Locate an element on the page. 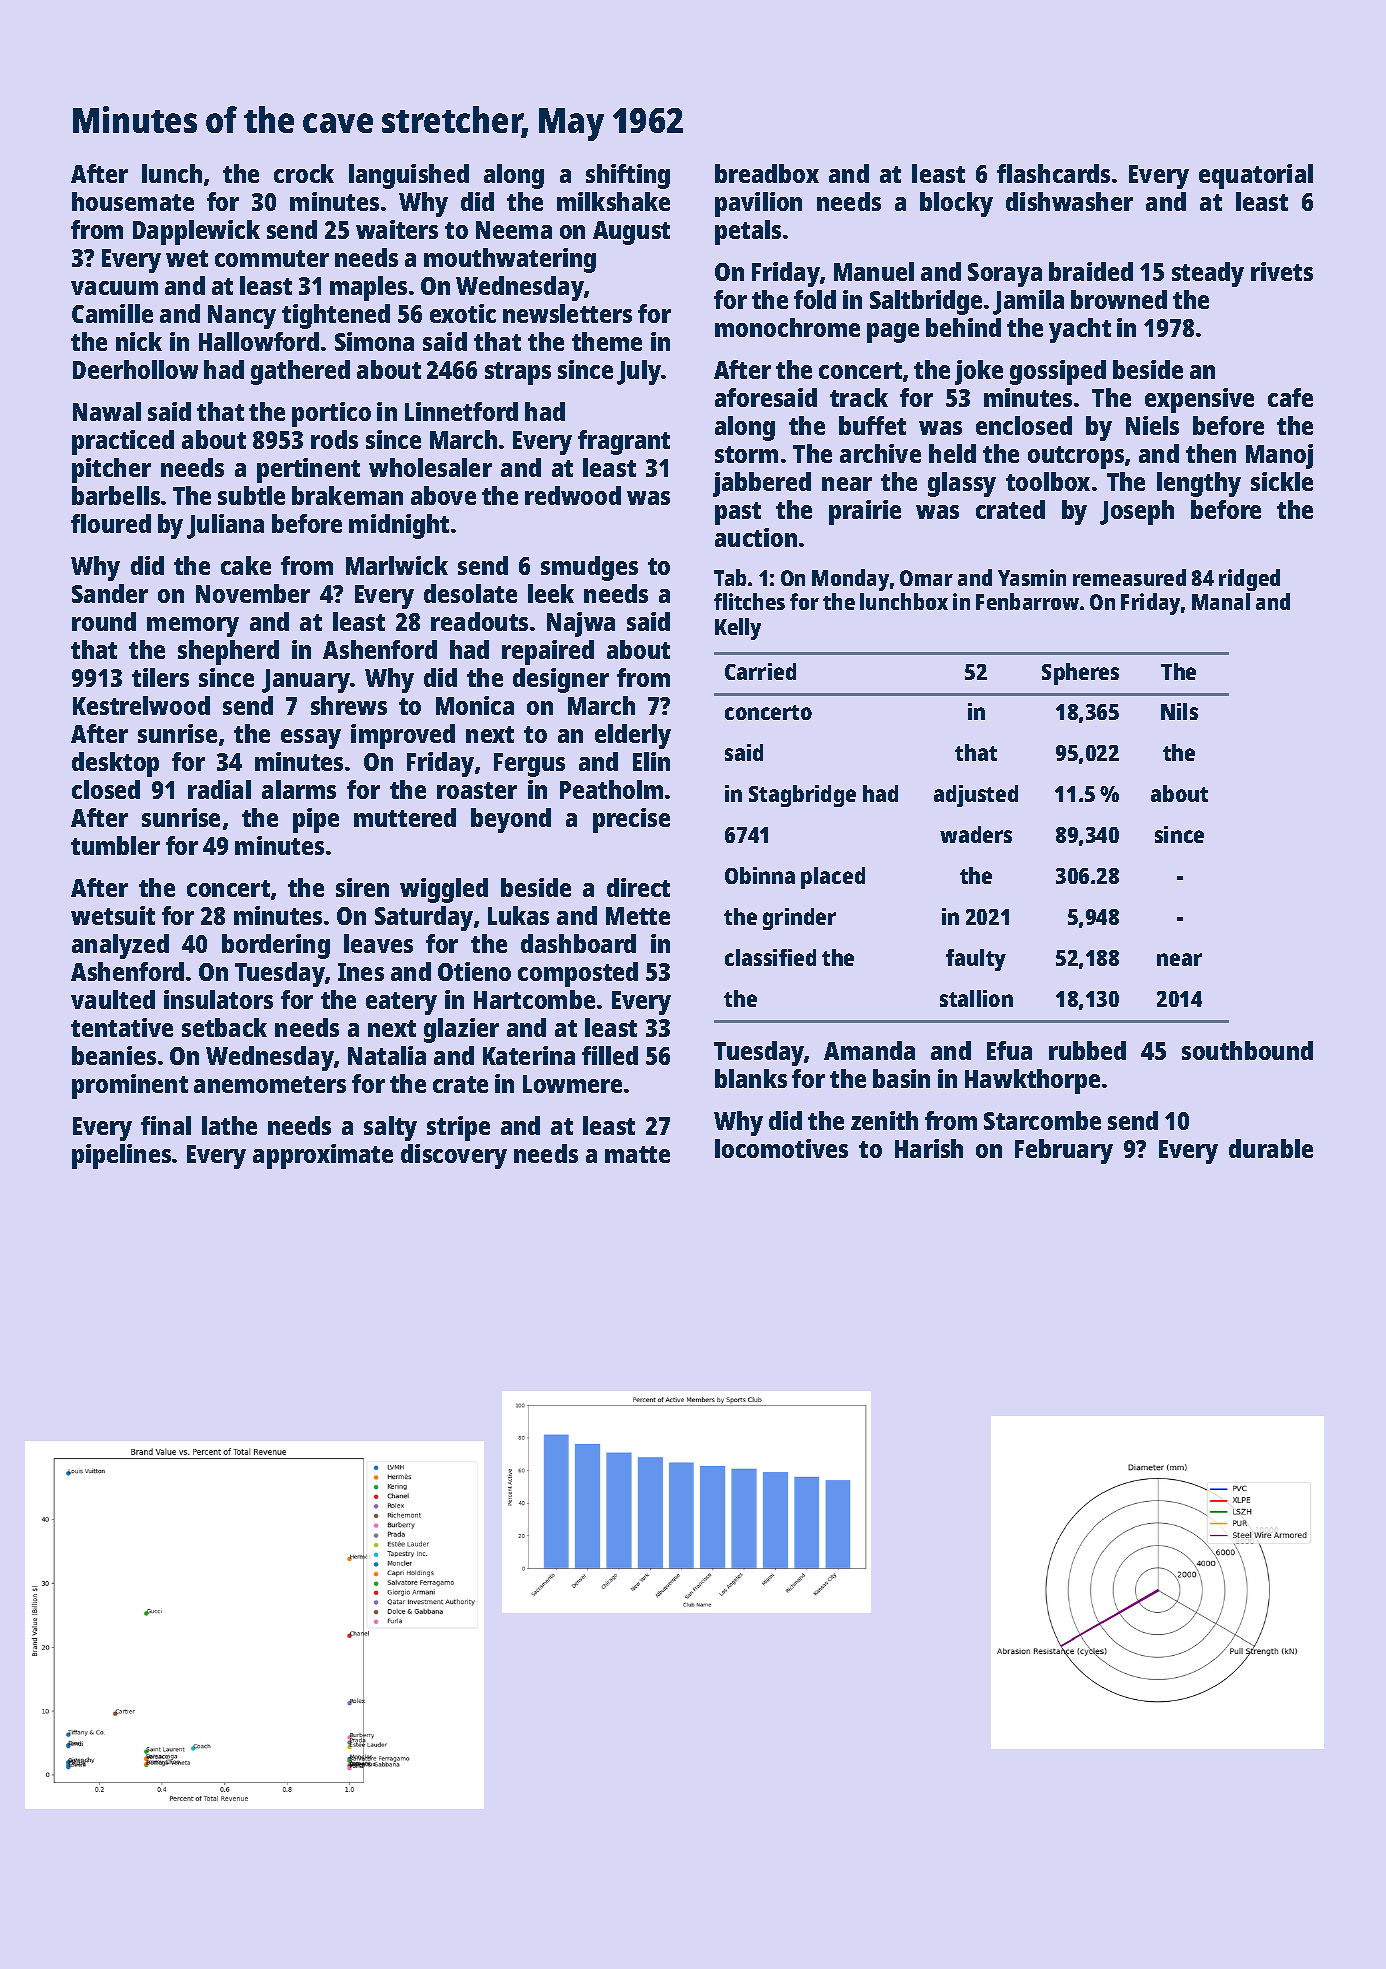 The image size is (1386, 1969). petals is located at coordinates (748, 232).
